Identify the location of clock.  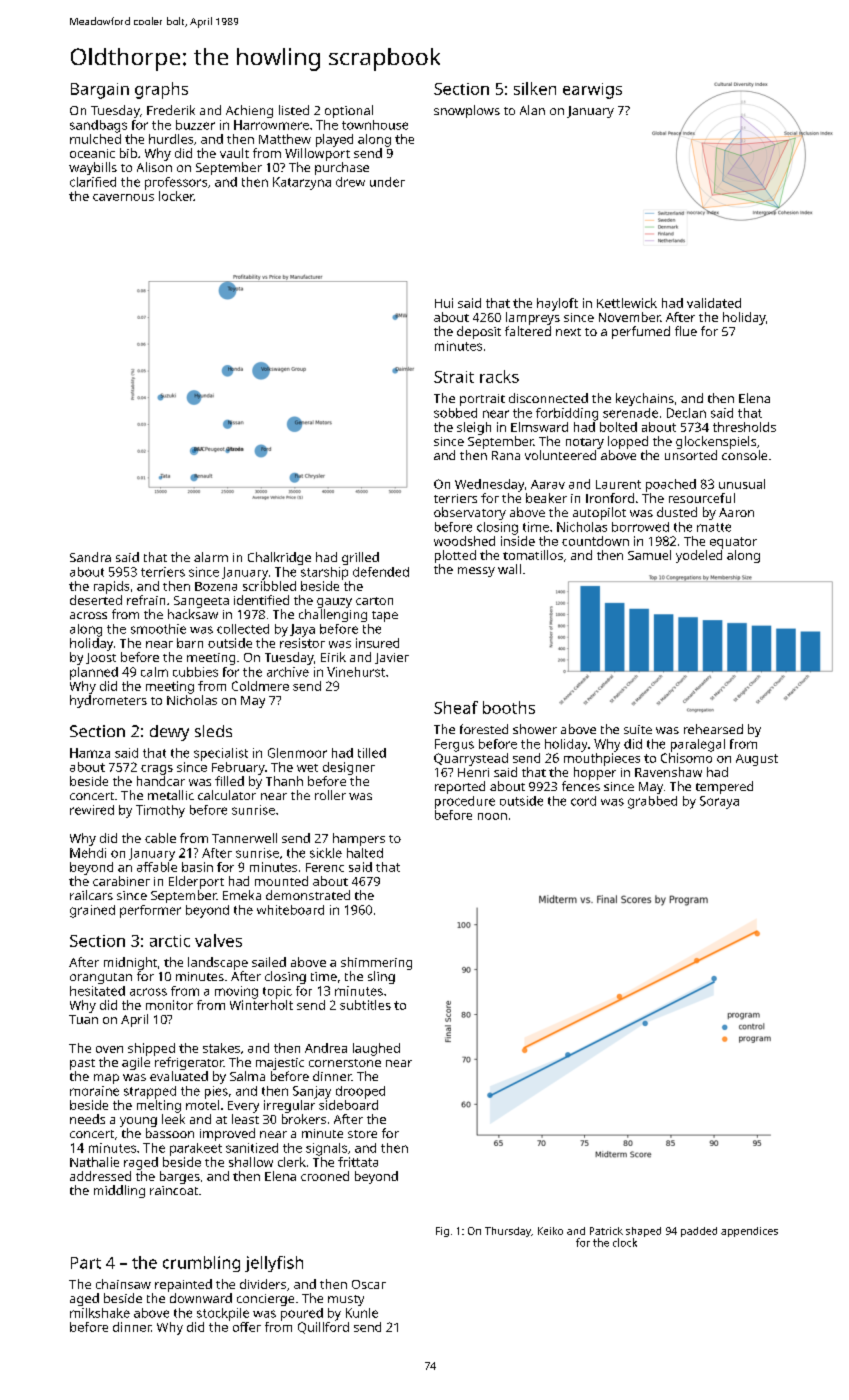
(625, 1242).
